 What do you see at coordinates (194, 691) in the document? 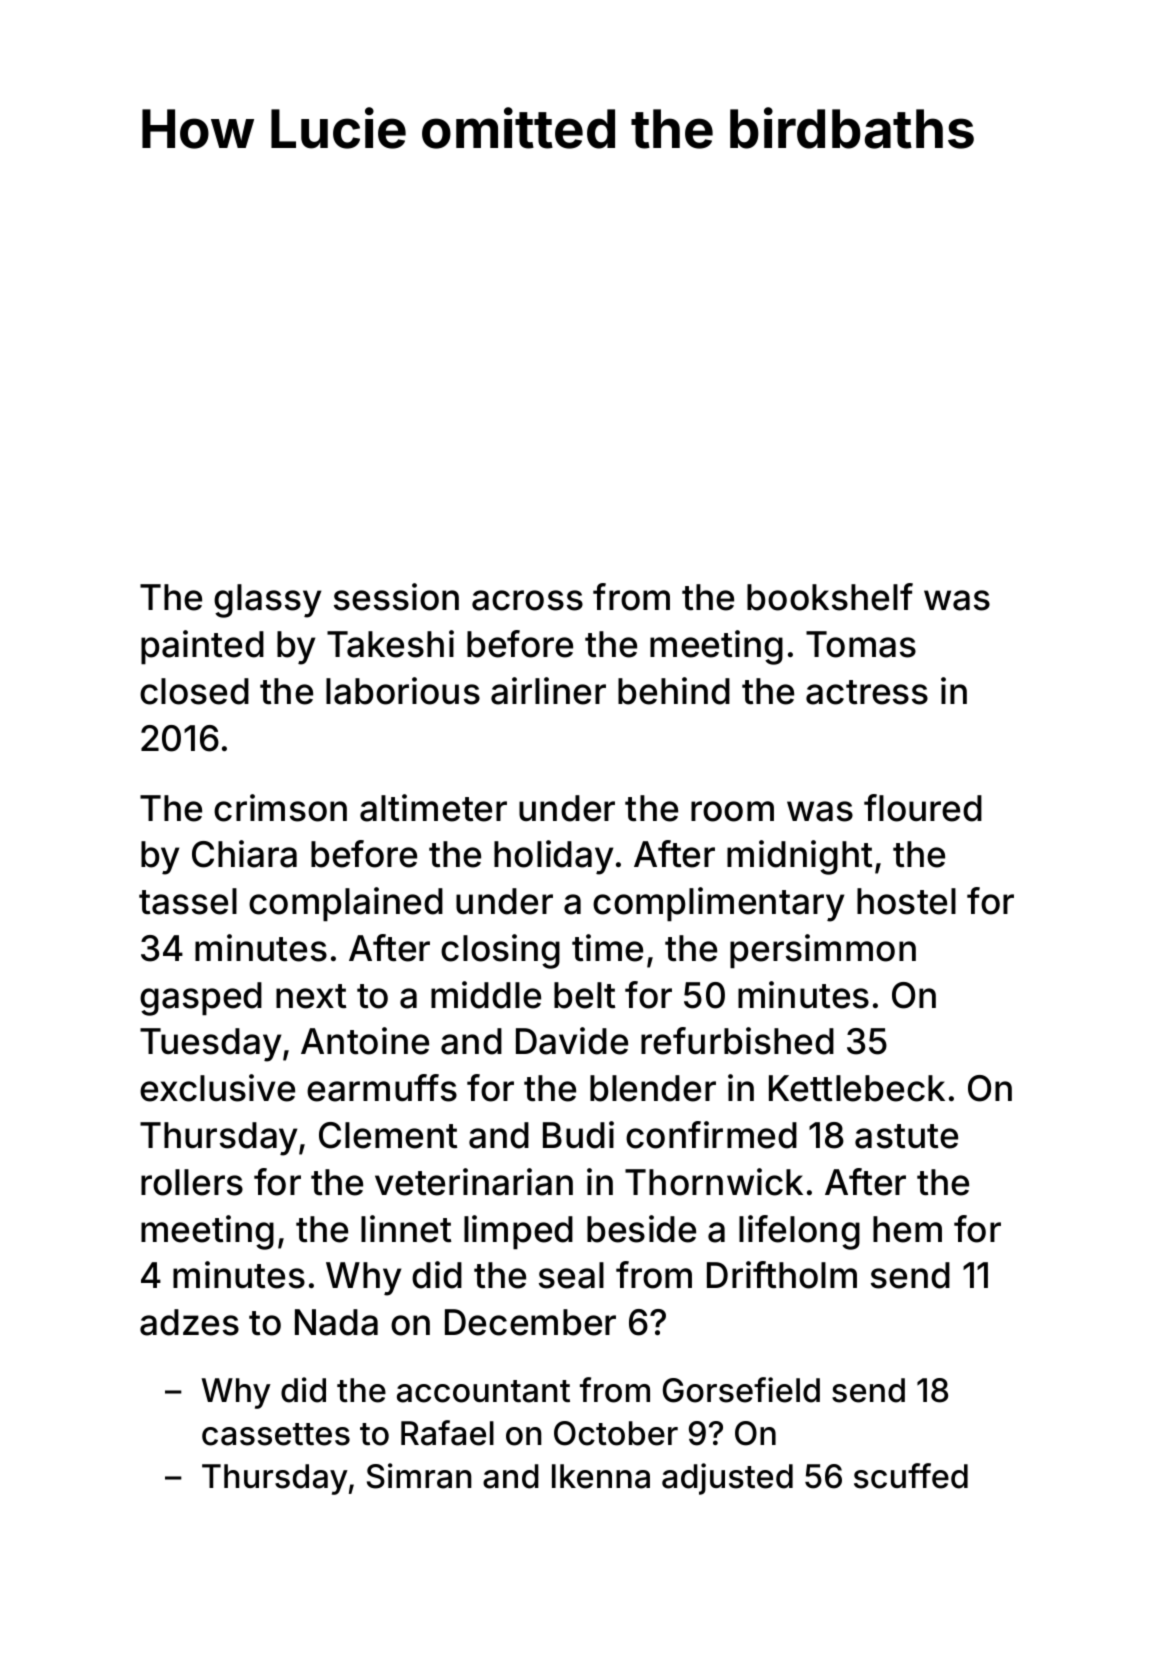
I see `closed` at bounding box center [194, 691].
